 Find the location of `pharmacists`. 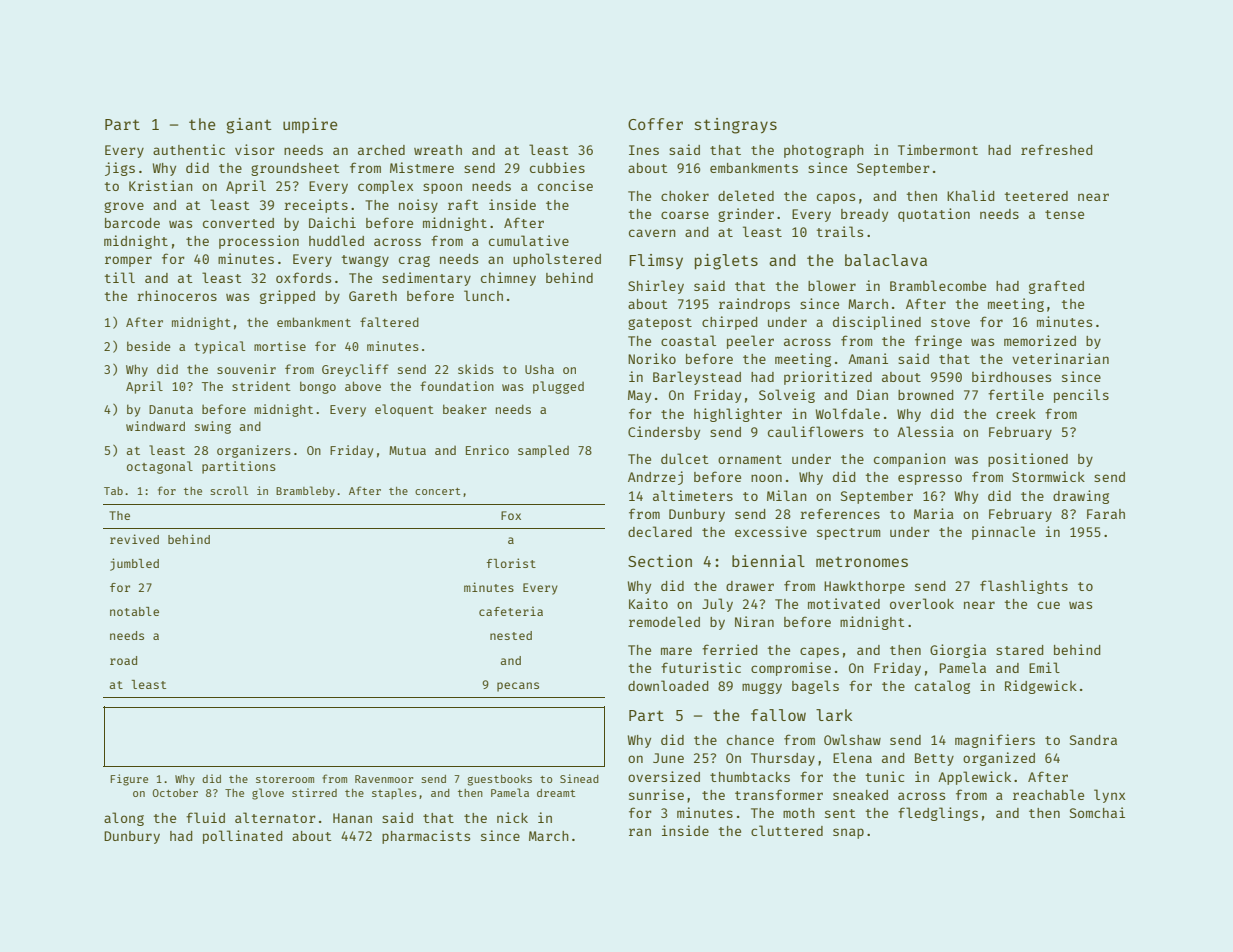

pharmacists is located at coordinates (426, 837).
